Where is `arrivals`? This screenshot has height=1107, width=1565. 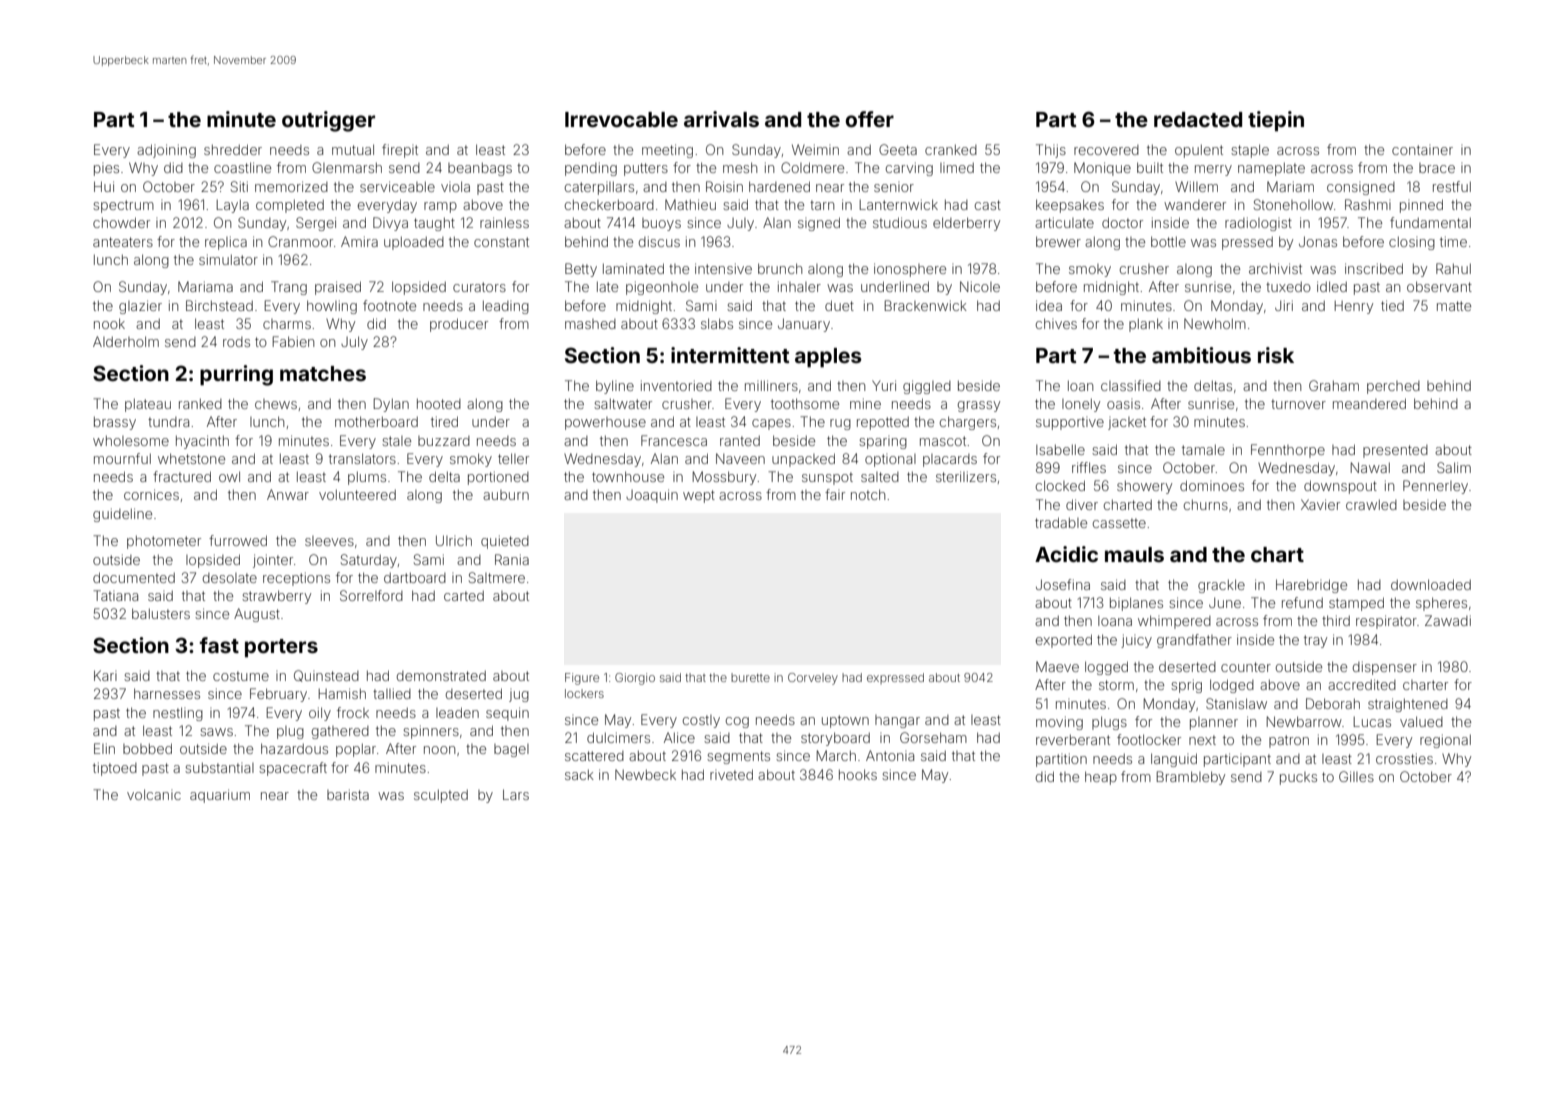
arrivals is located at coordinates (721, 119).
